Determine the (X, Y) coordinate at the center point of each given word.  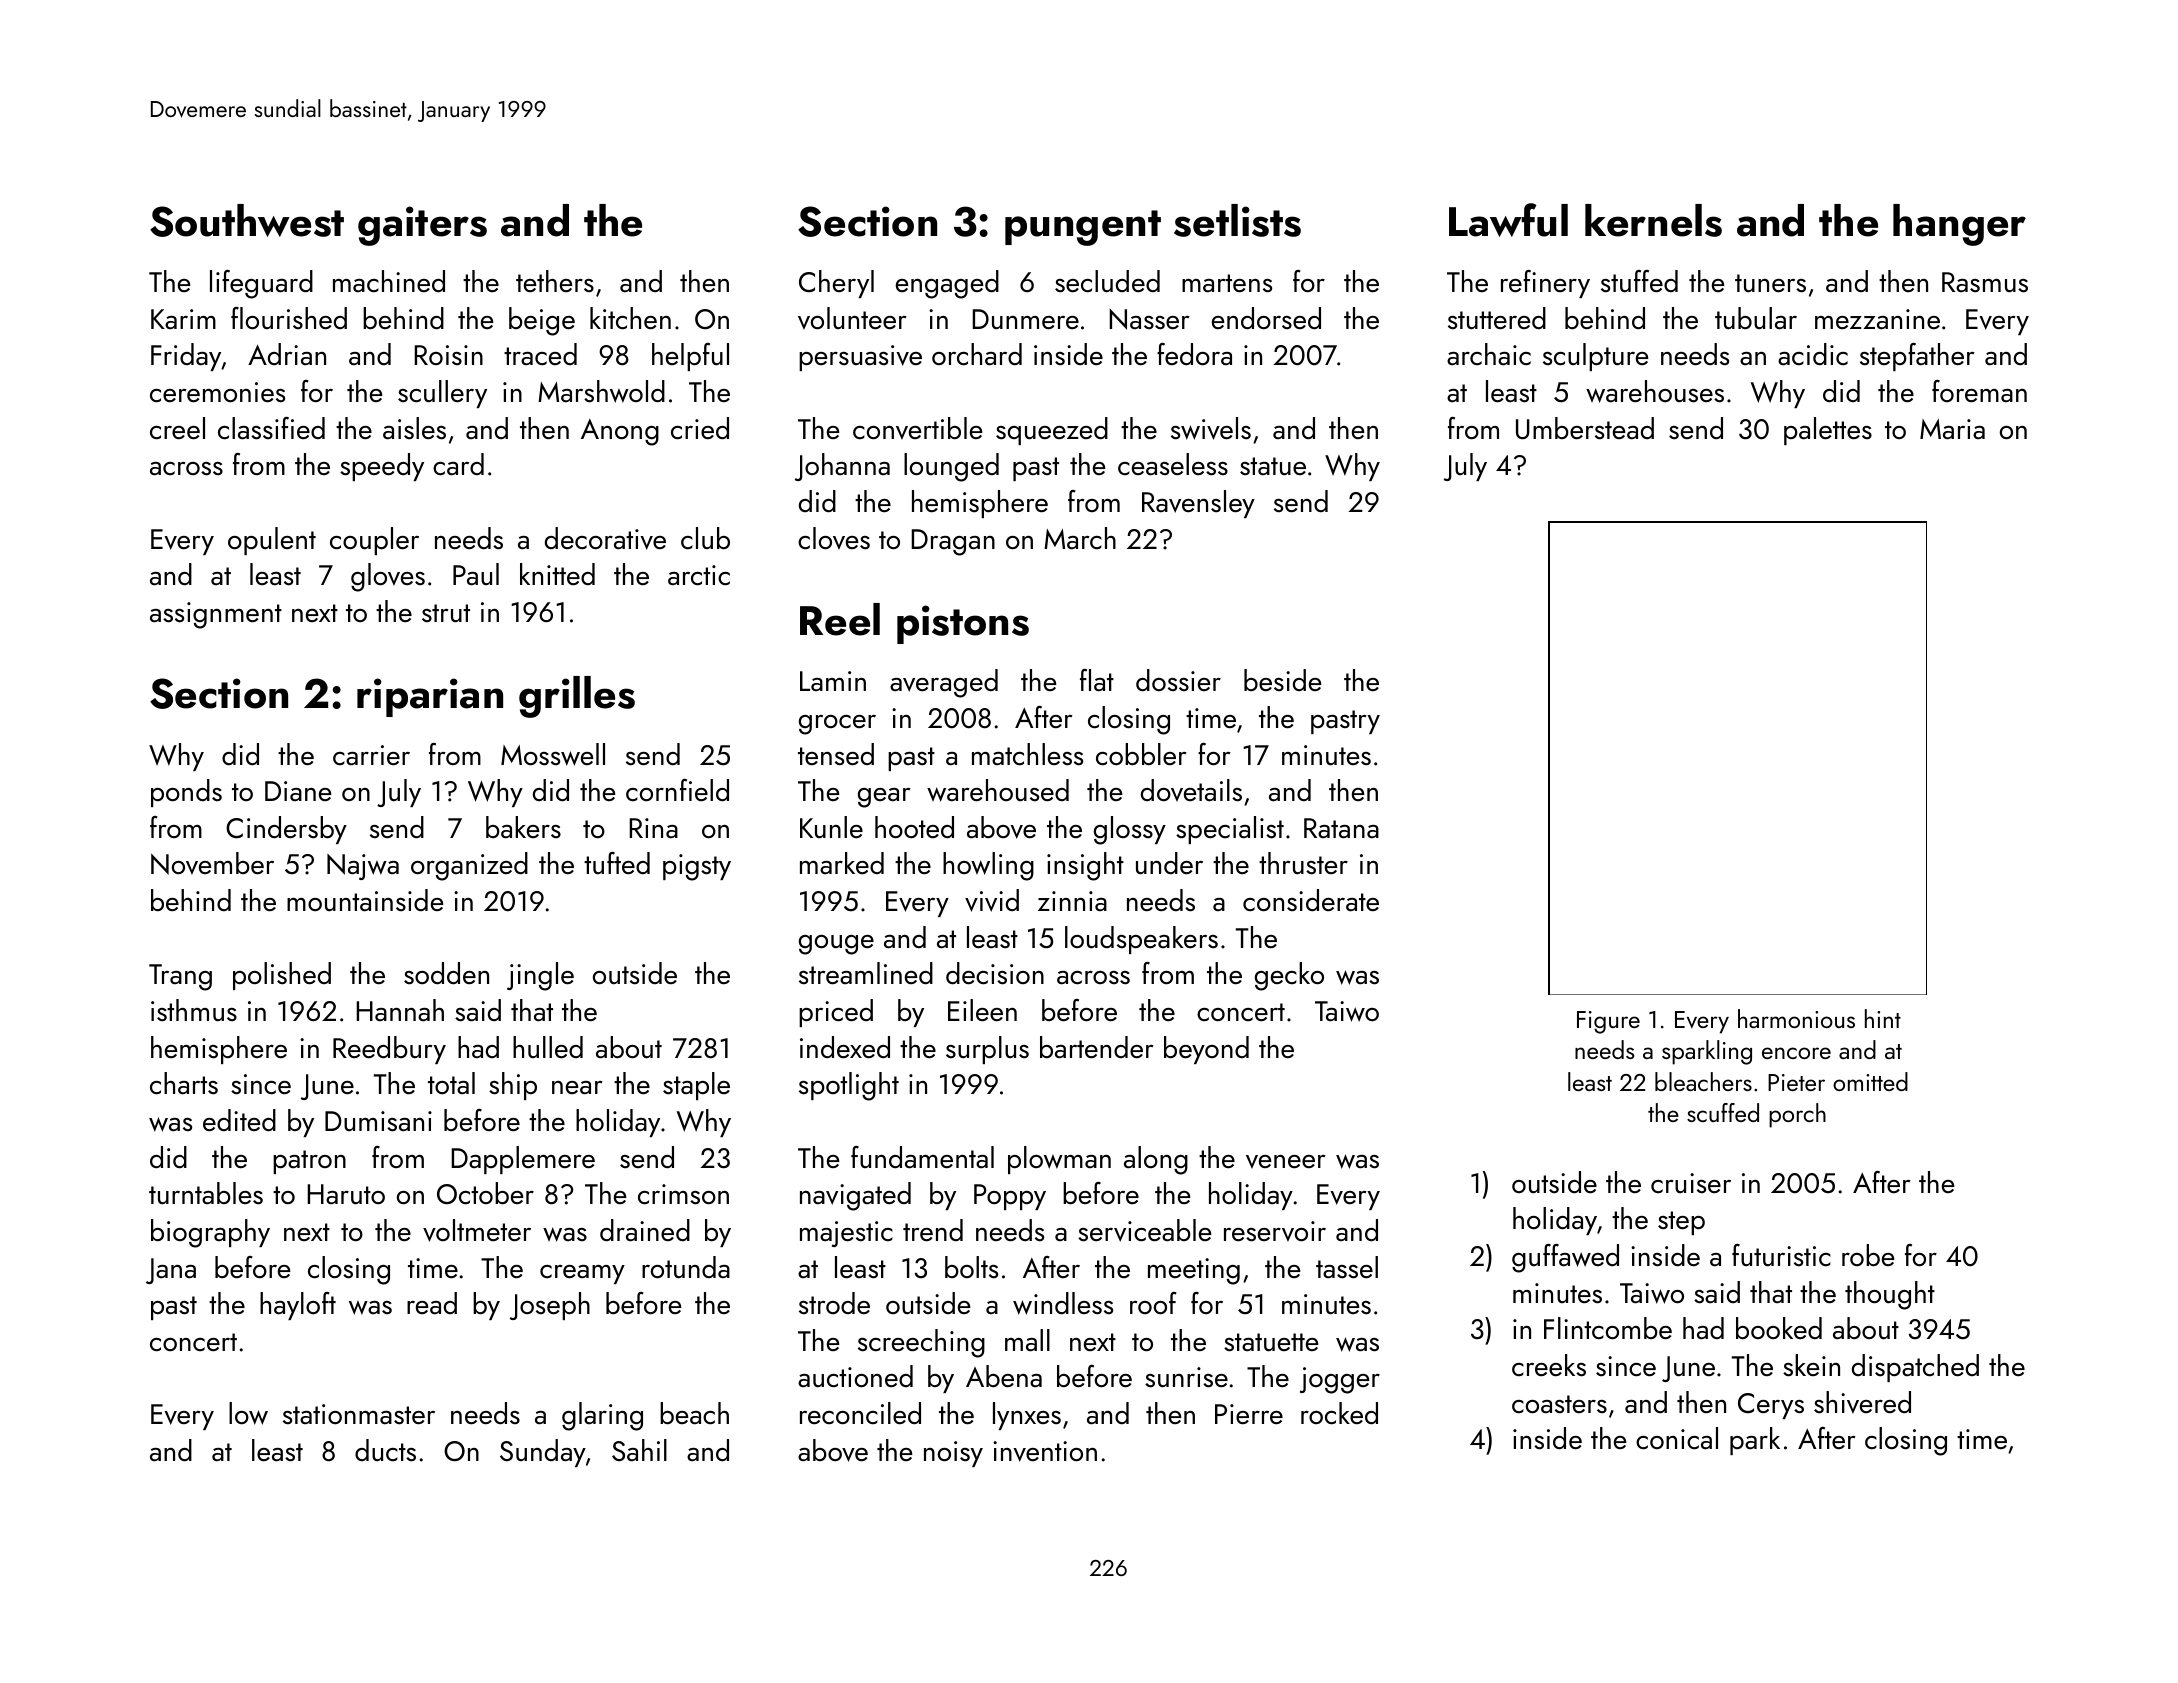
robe (1868, 1255)
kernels (1653, 220)
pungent (1083, 228)
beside (1283, 680)
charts (184, 1083)
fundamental (922, 1157)
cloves (834, 538)
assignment (216, 615)
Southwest (247, 220)
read (432, 1303)
